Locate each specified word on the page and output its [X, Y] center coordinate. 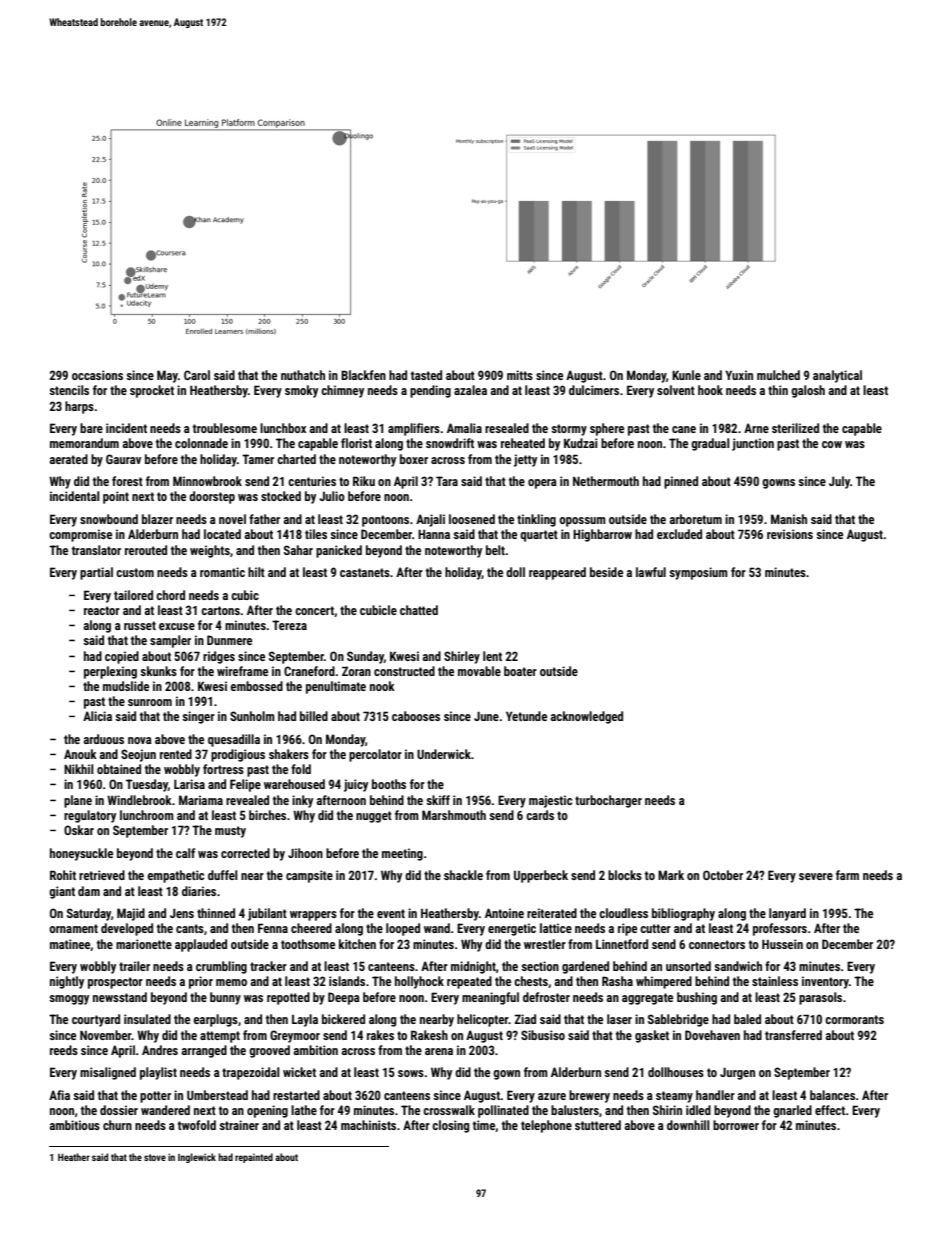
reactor [102, 610]
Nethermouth [606, 481]
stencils [69, 390]
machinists [368, 1125]
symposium [698, 573]
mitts [520, 375]
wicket [299, 1072]
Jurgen [737, 1073]
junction [753, 444]
